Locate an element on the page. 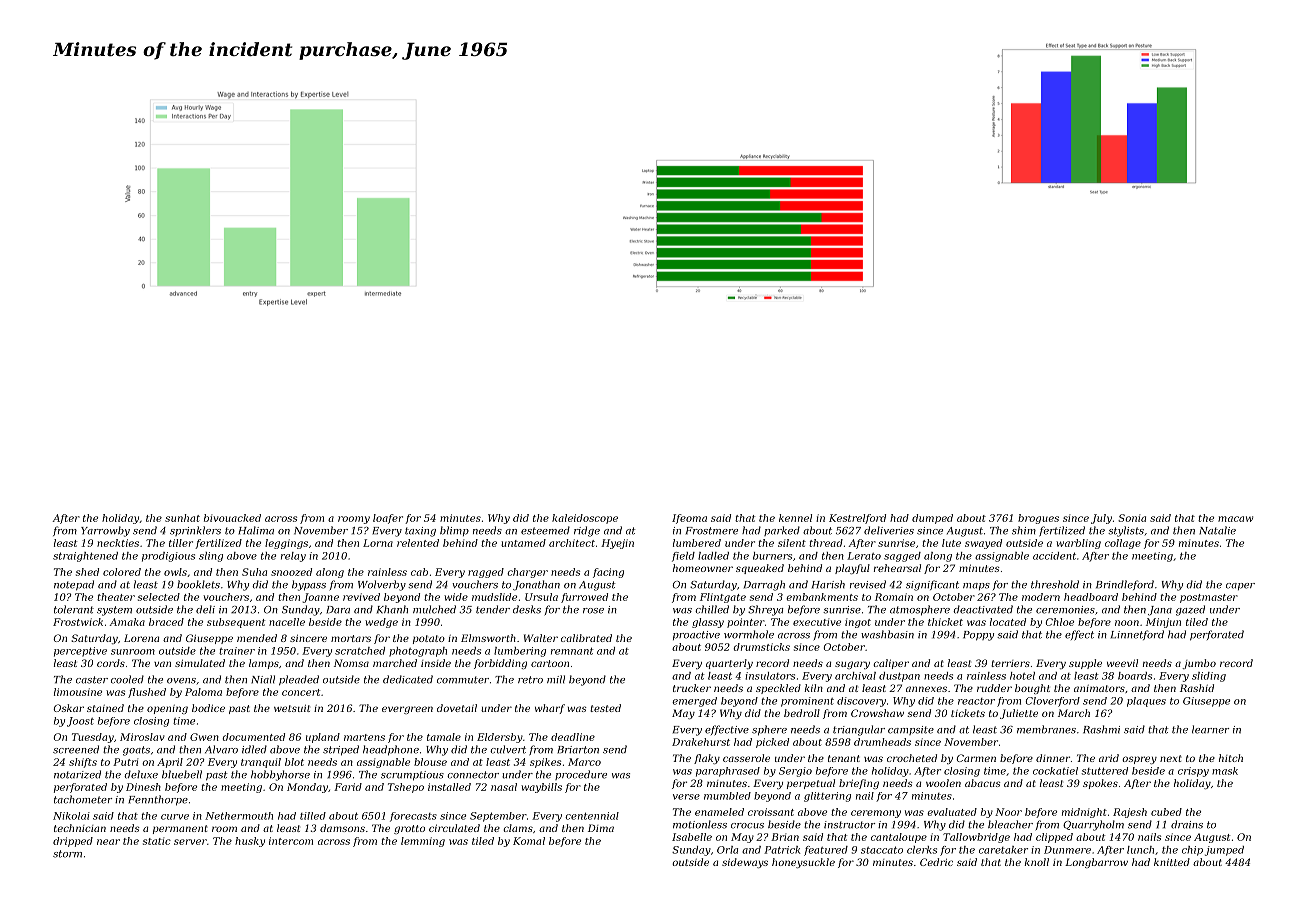 This document has width=1308, height=924. loafer is located at coordinates (388, 519).
